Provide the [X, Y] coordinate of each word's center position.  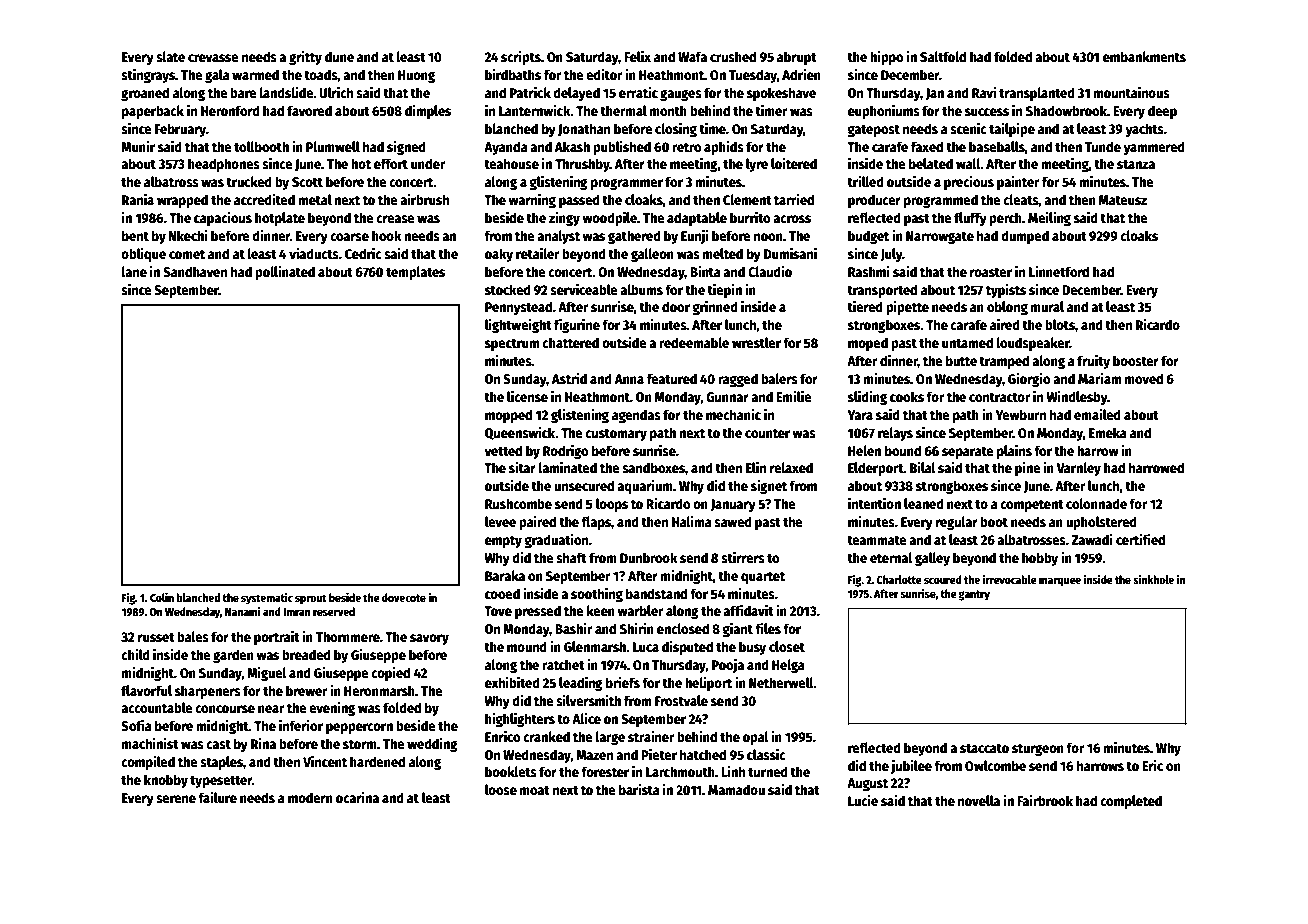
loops [612, 505]
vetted [503, 450]
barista [639, 789]
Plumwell [333, 146]
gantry [974, 595]
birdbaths [513, 74]
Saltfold [943, 56]
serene [176, 799]
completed [1131, 802]
